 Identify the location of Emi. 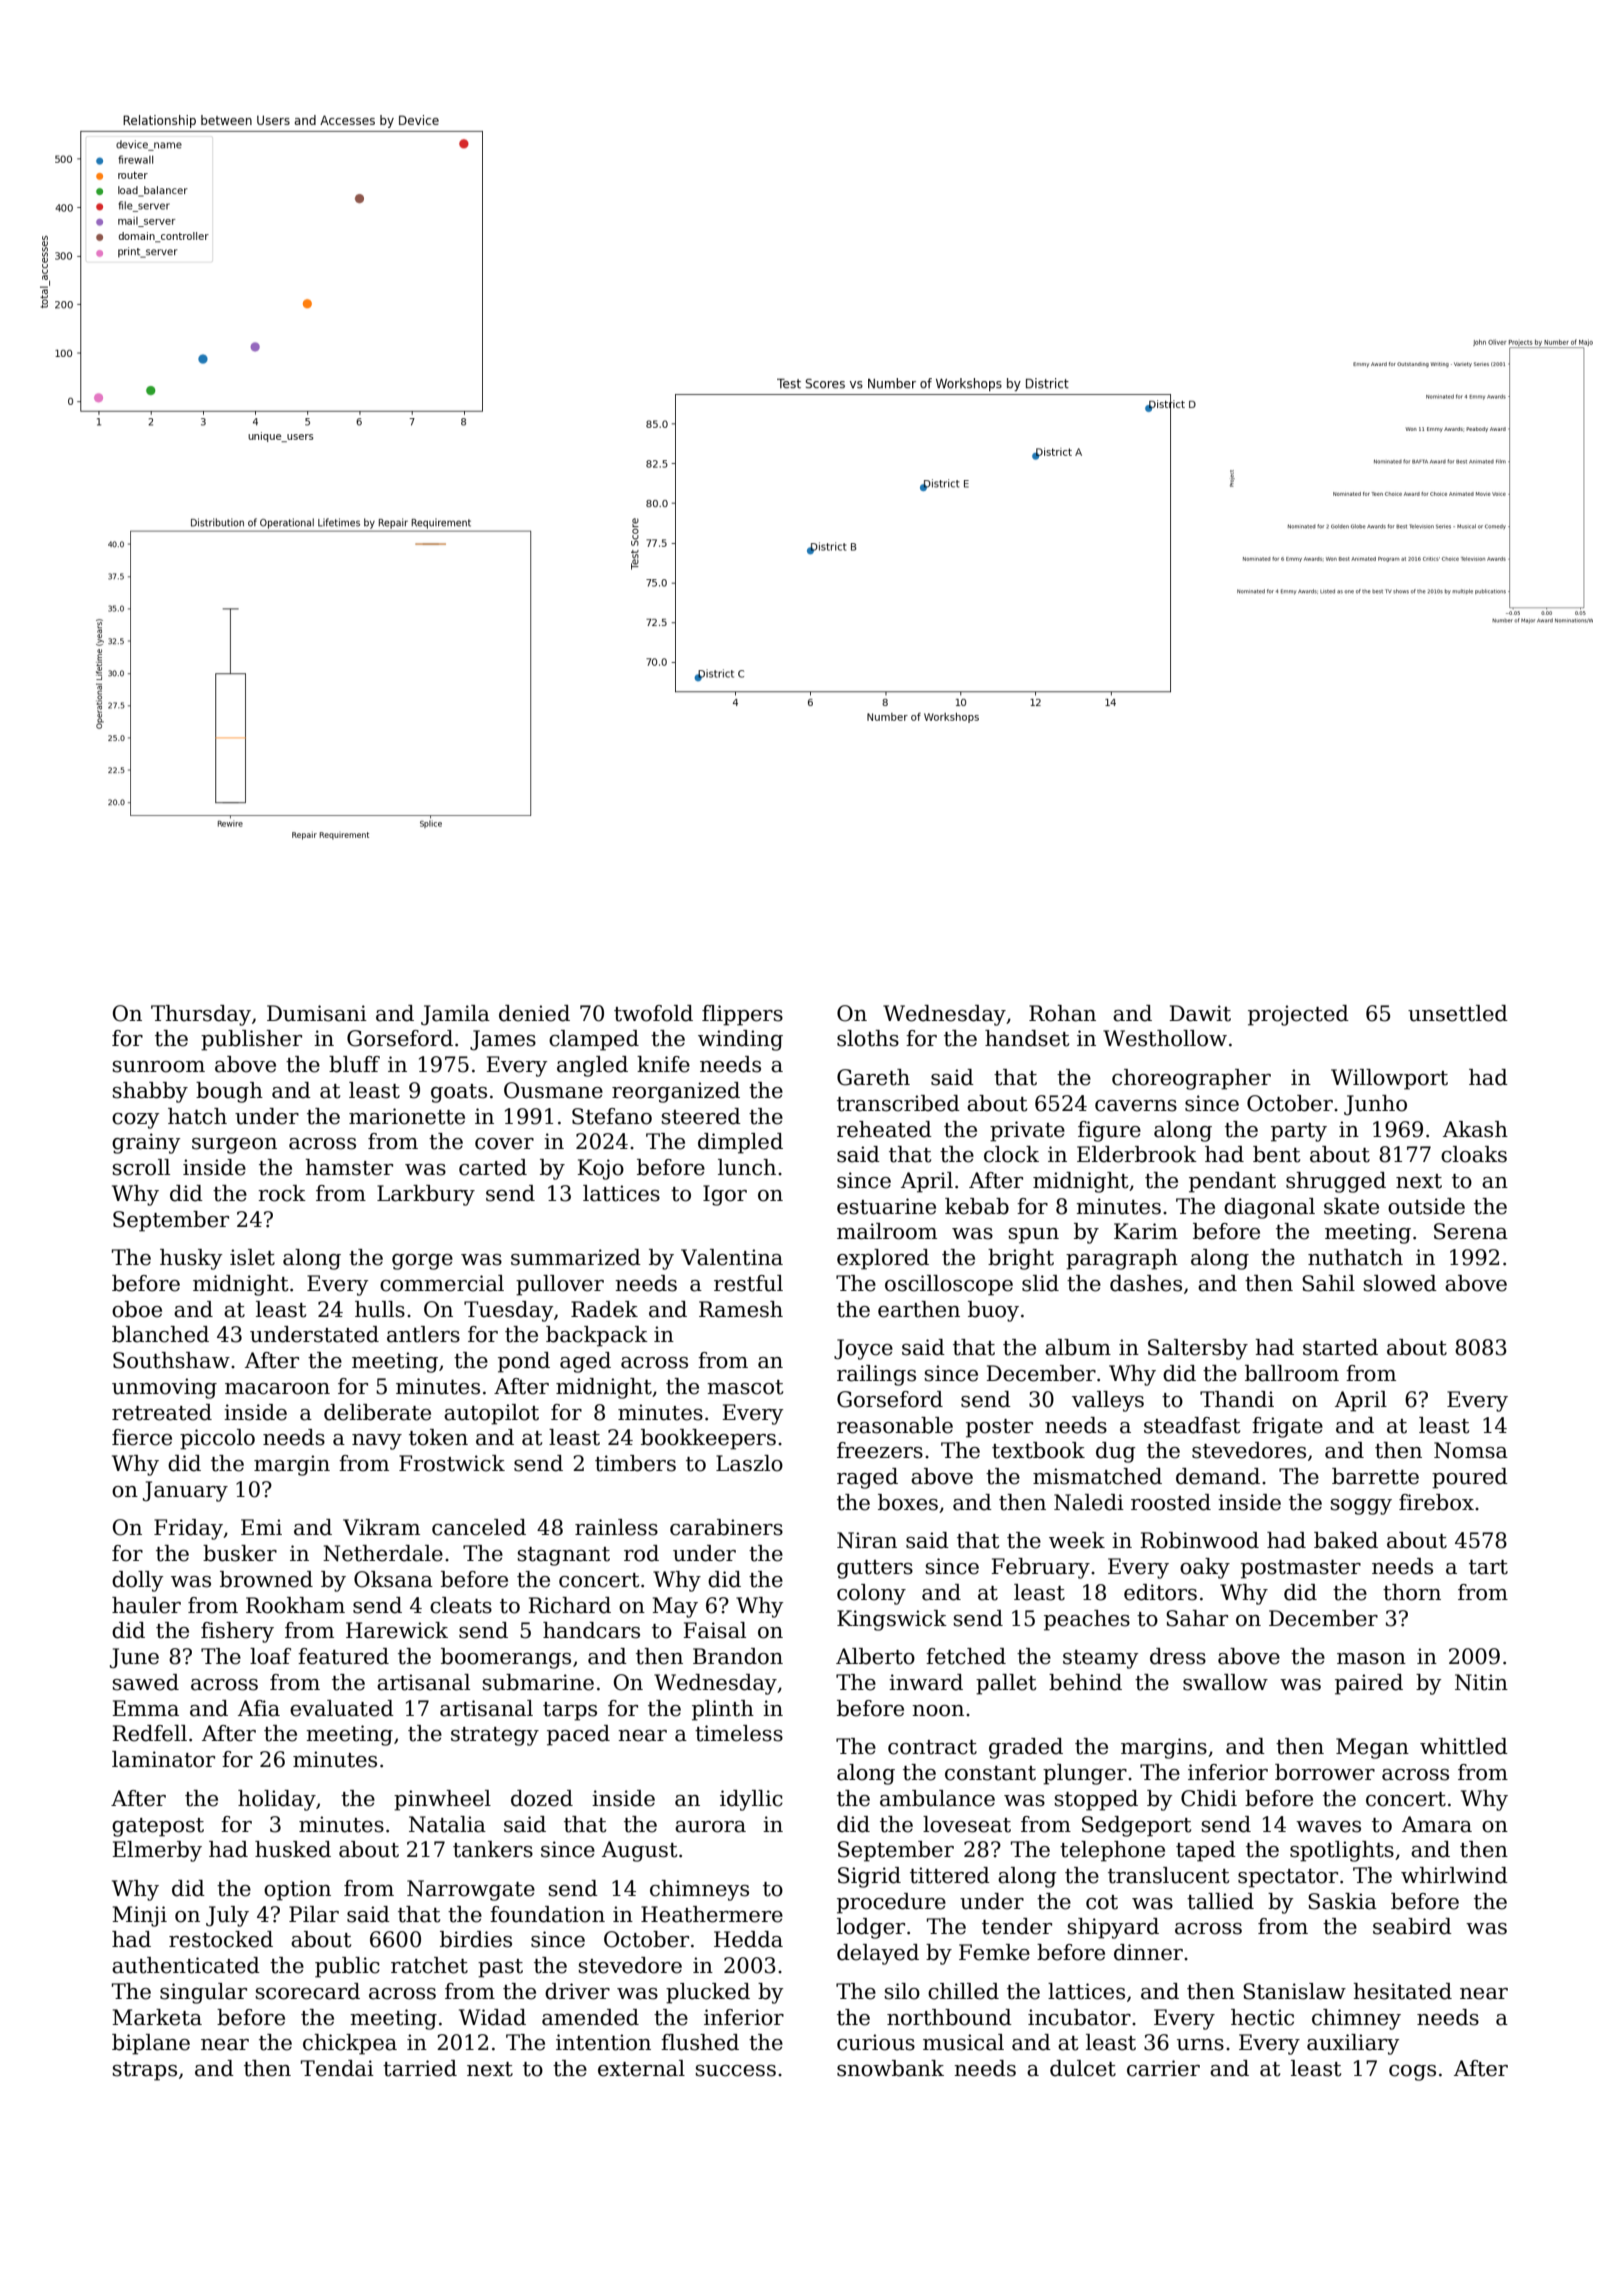
(261, 1527).
